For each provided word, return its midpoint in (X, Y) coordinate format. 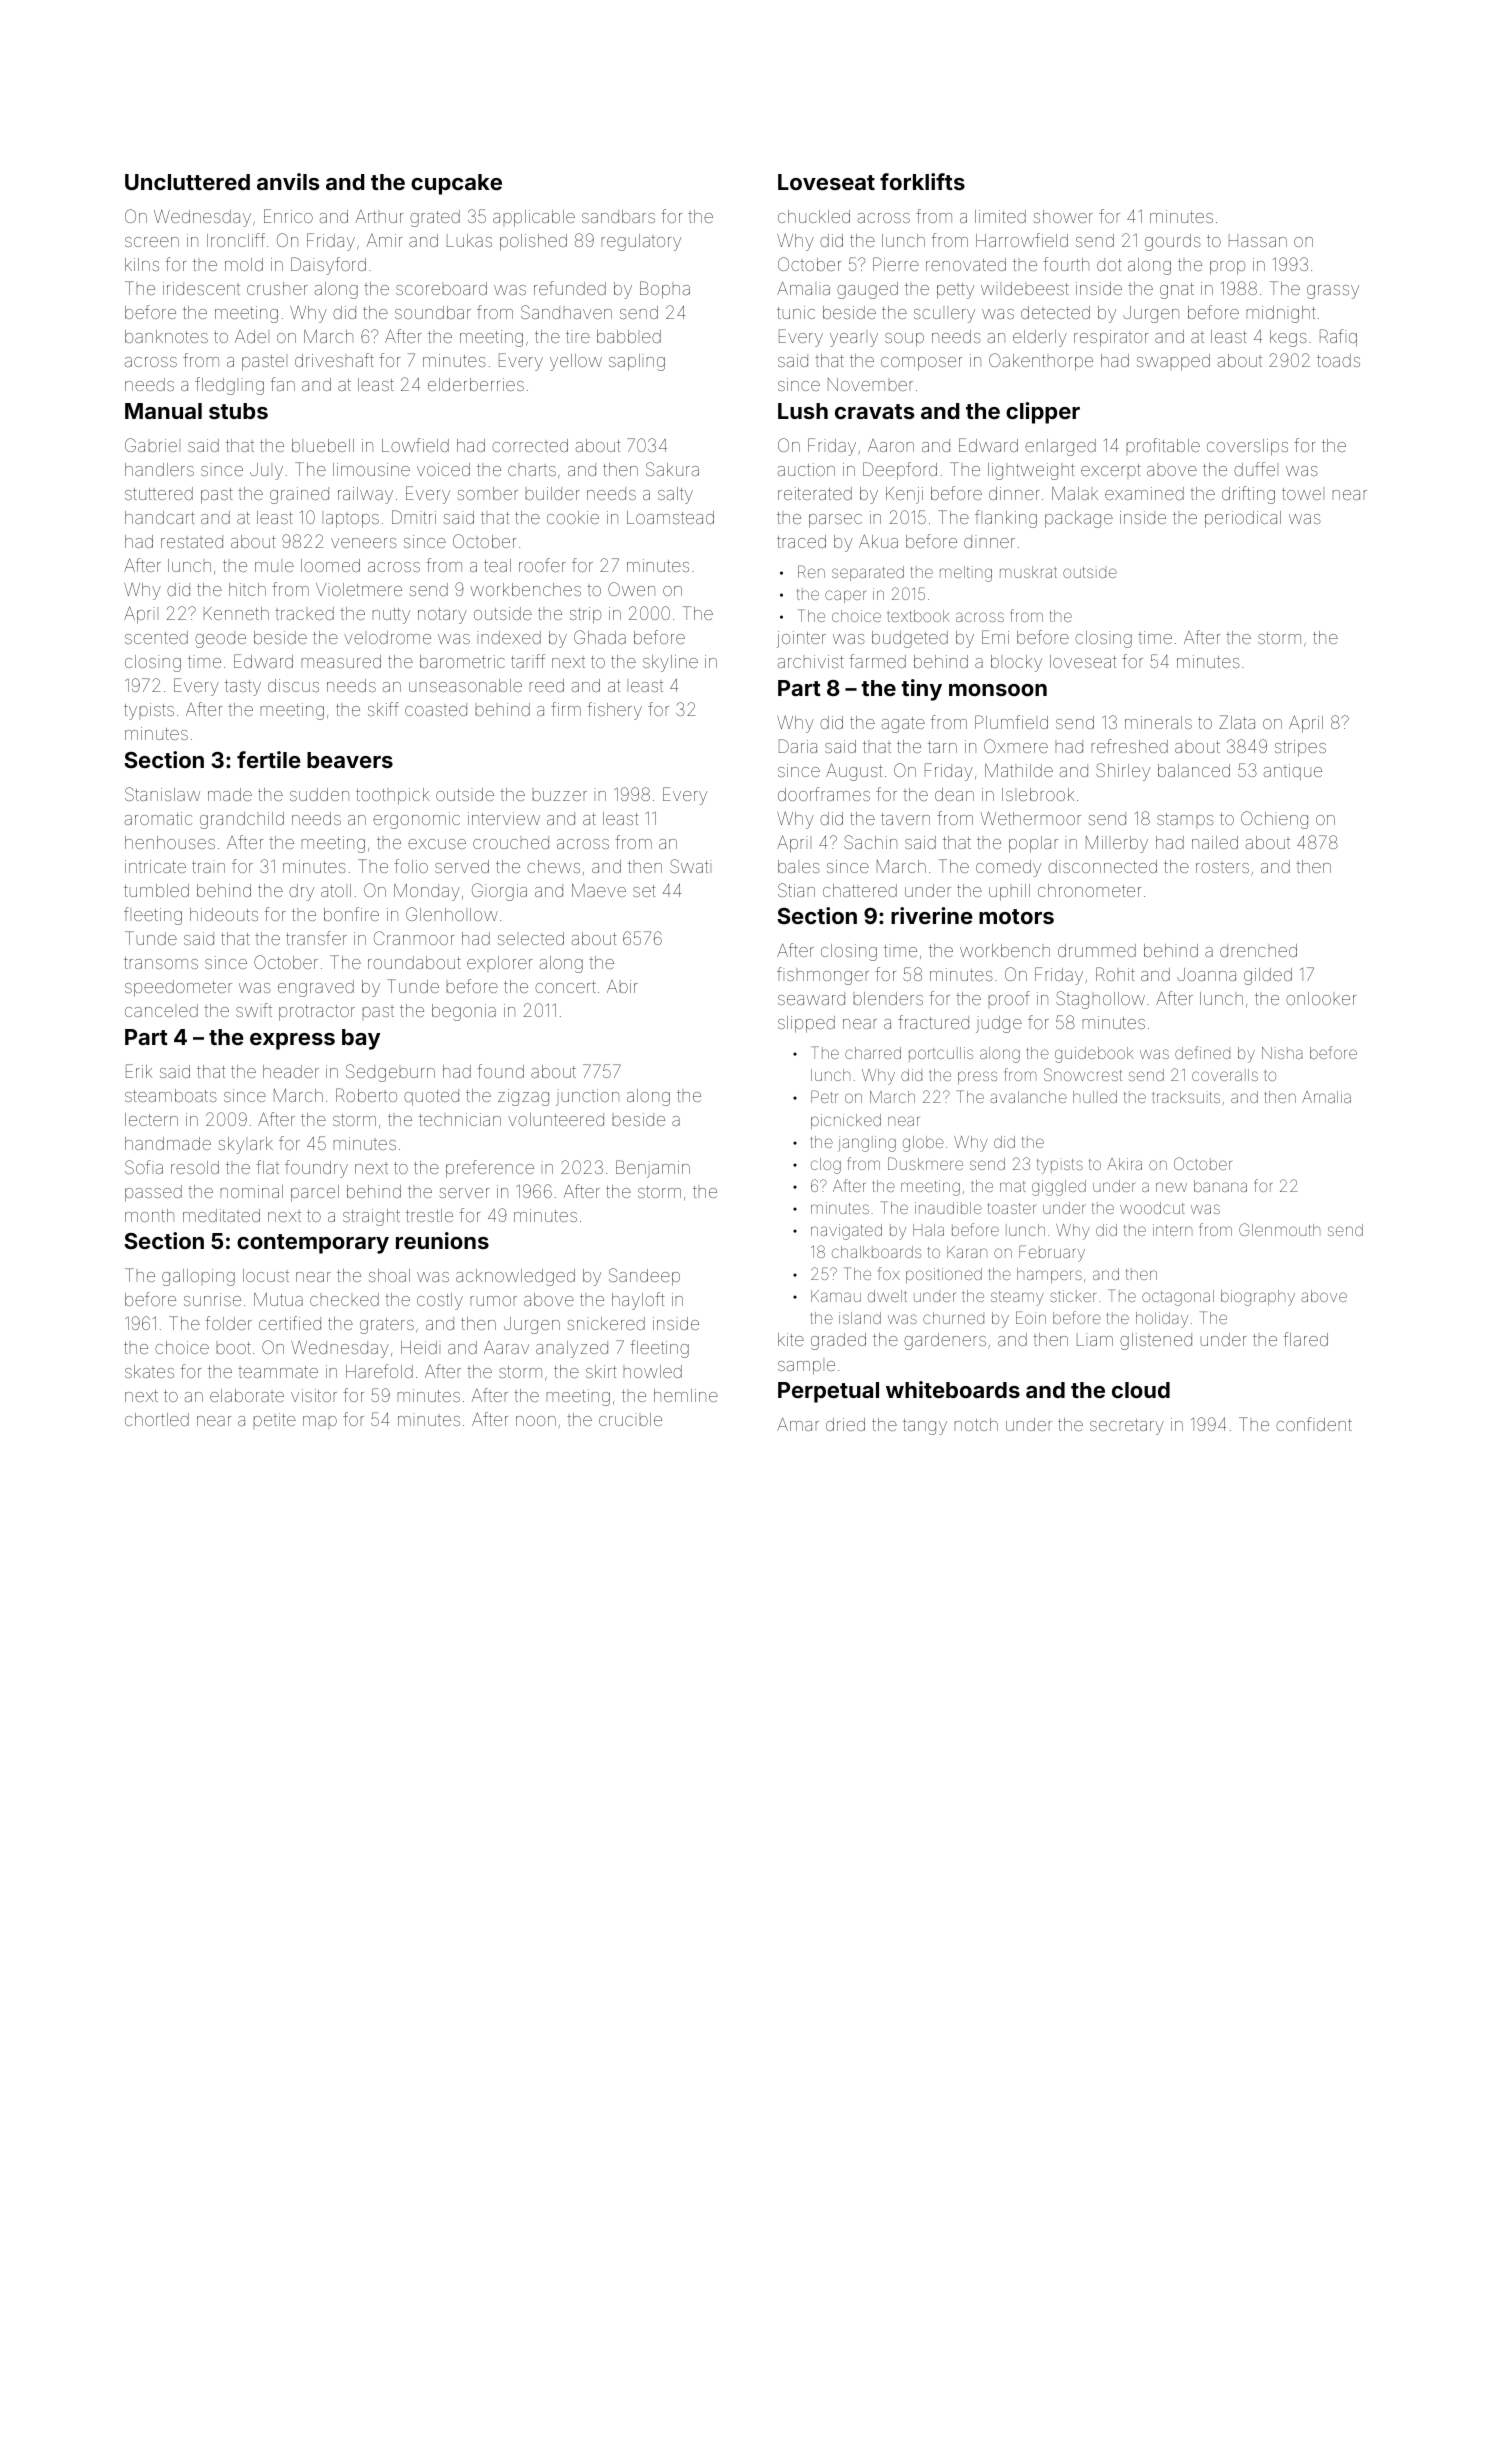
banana (1220, 1186)
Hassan (1258, 240)
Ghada (600, 637)
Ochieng (1274, 820)
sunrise (212, 1299)
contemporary (313, 1244)
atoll (336, 890)
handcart (160, 517)
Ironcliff (236, 240)
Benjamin (653, 1169)
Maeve (599, 890)
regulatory (641, 242)
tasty (243, 688)
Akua (878, 541)
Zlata (1237, 722)
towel (1301, 494)
